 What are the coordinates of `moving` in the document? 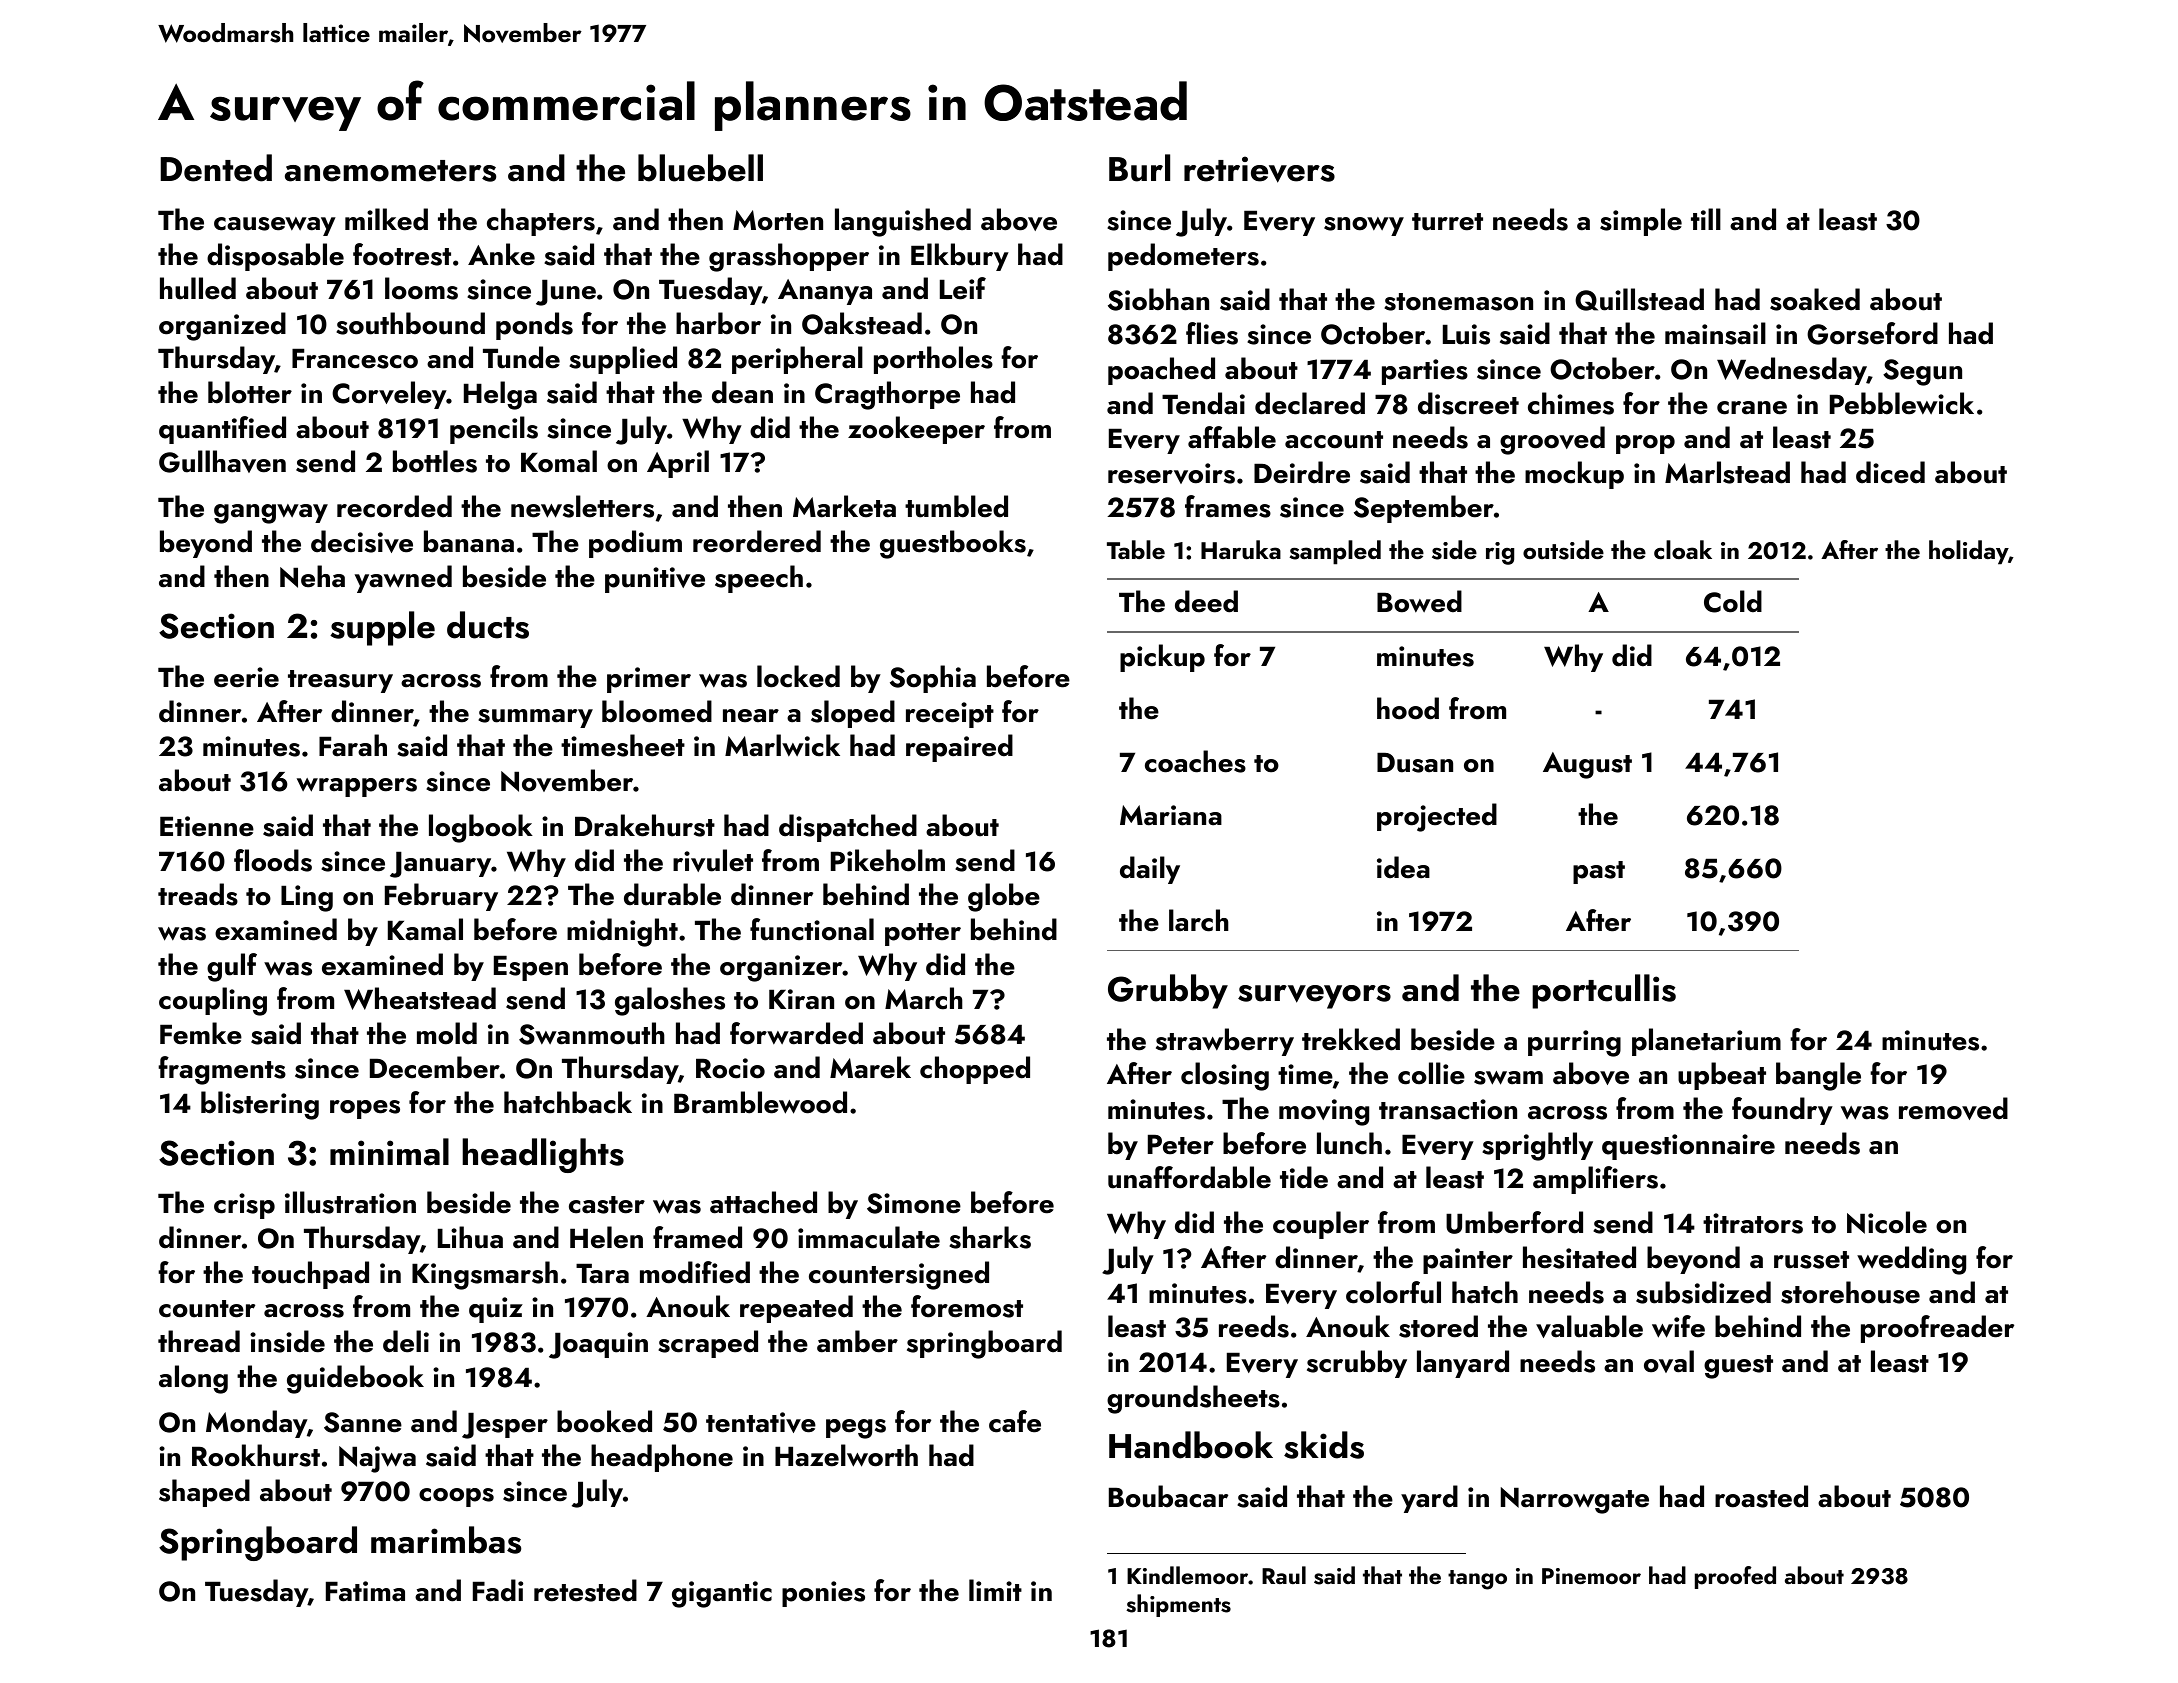 It's located at (1324, 1112).
